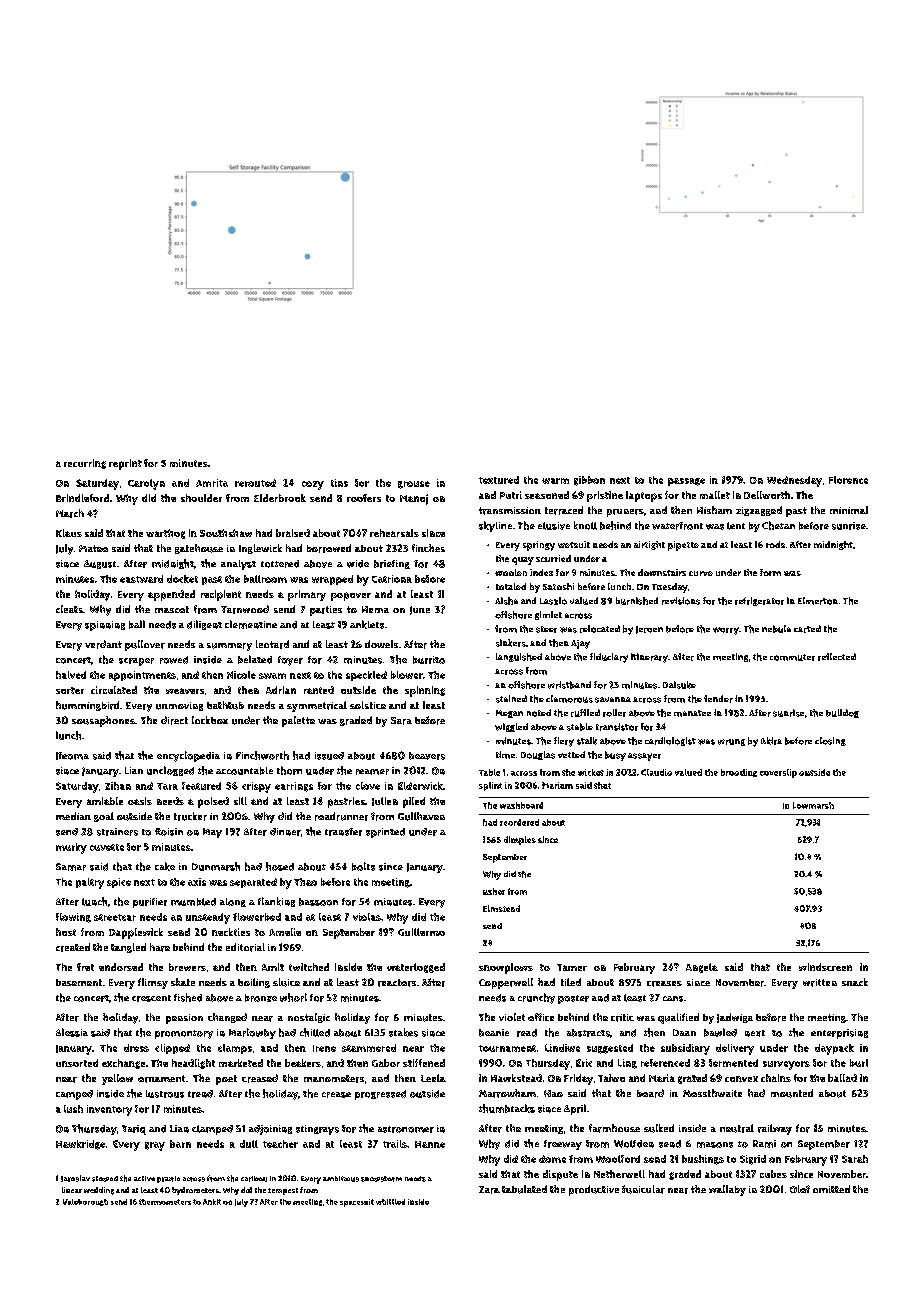 This page has height=1308, width=924. What do you see at coordinates (848, 480) in the page?
I see `Florence` at bounding box center [848, 480].
